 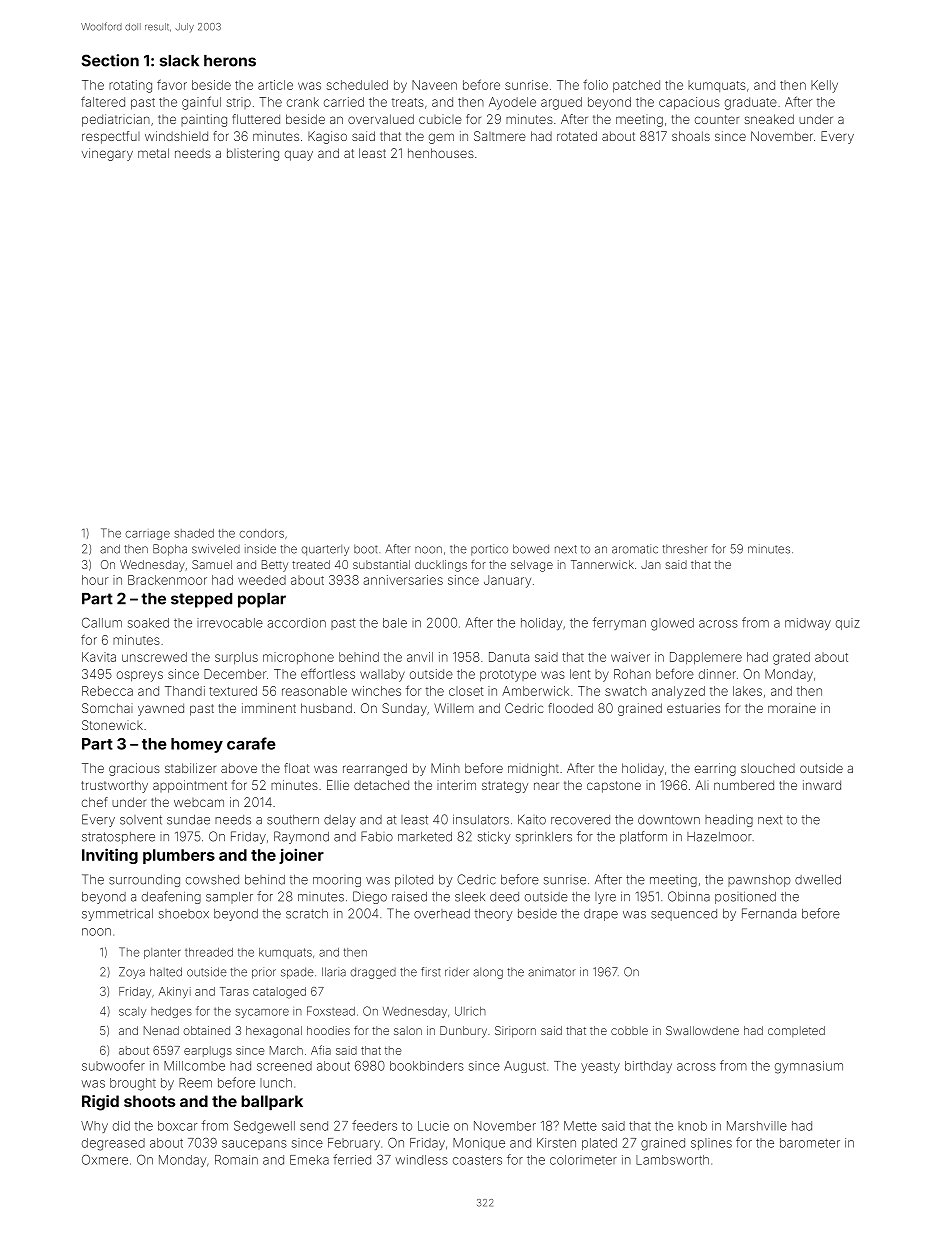 I want to click on Thandi, so click(x=185, y=691).
